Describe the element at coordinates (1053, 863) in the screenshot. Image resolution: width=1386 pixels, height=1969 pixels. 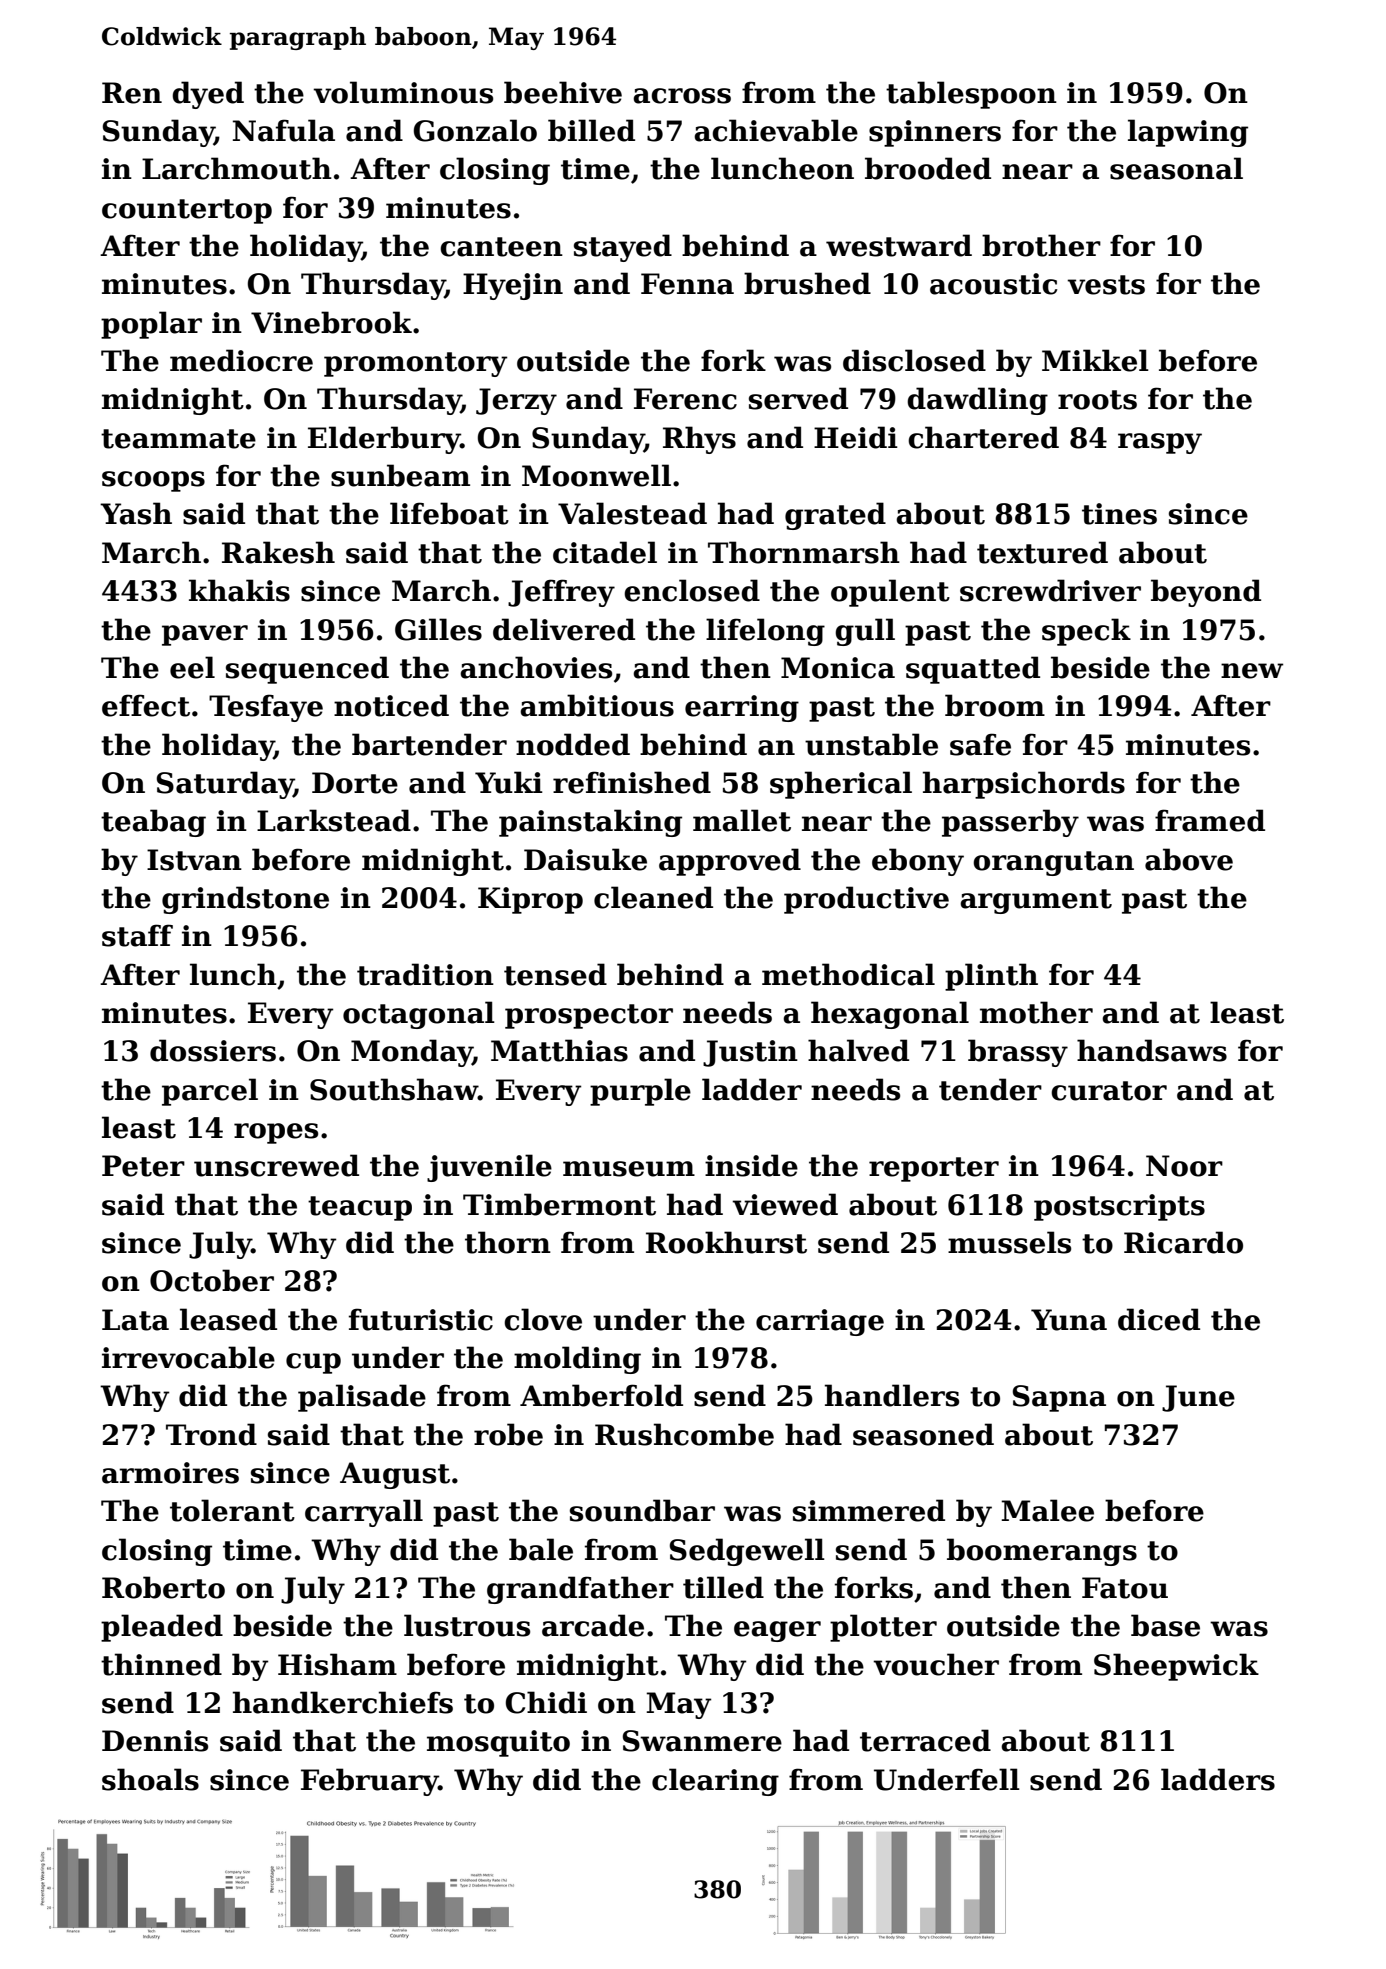
I see `orangutan` at that location.
